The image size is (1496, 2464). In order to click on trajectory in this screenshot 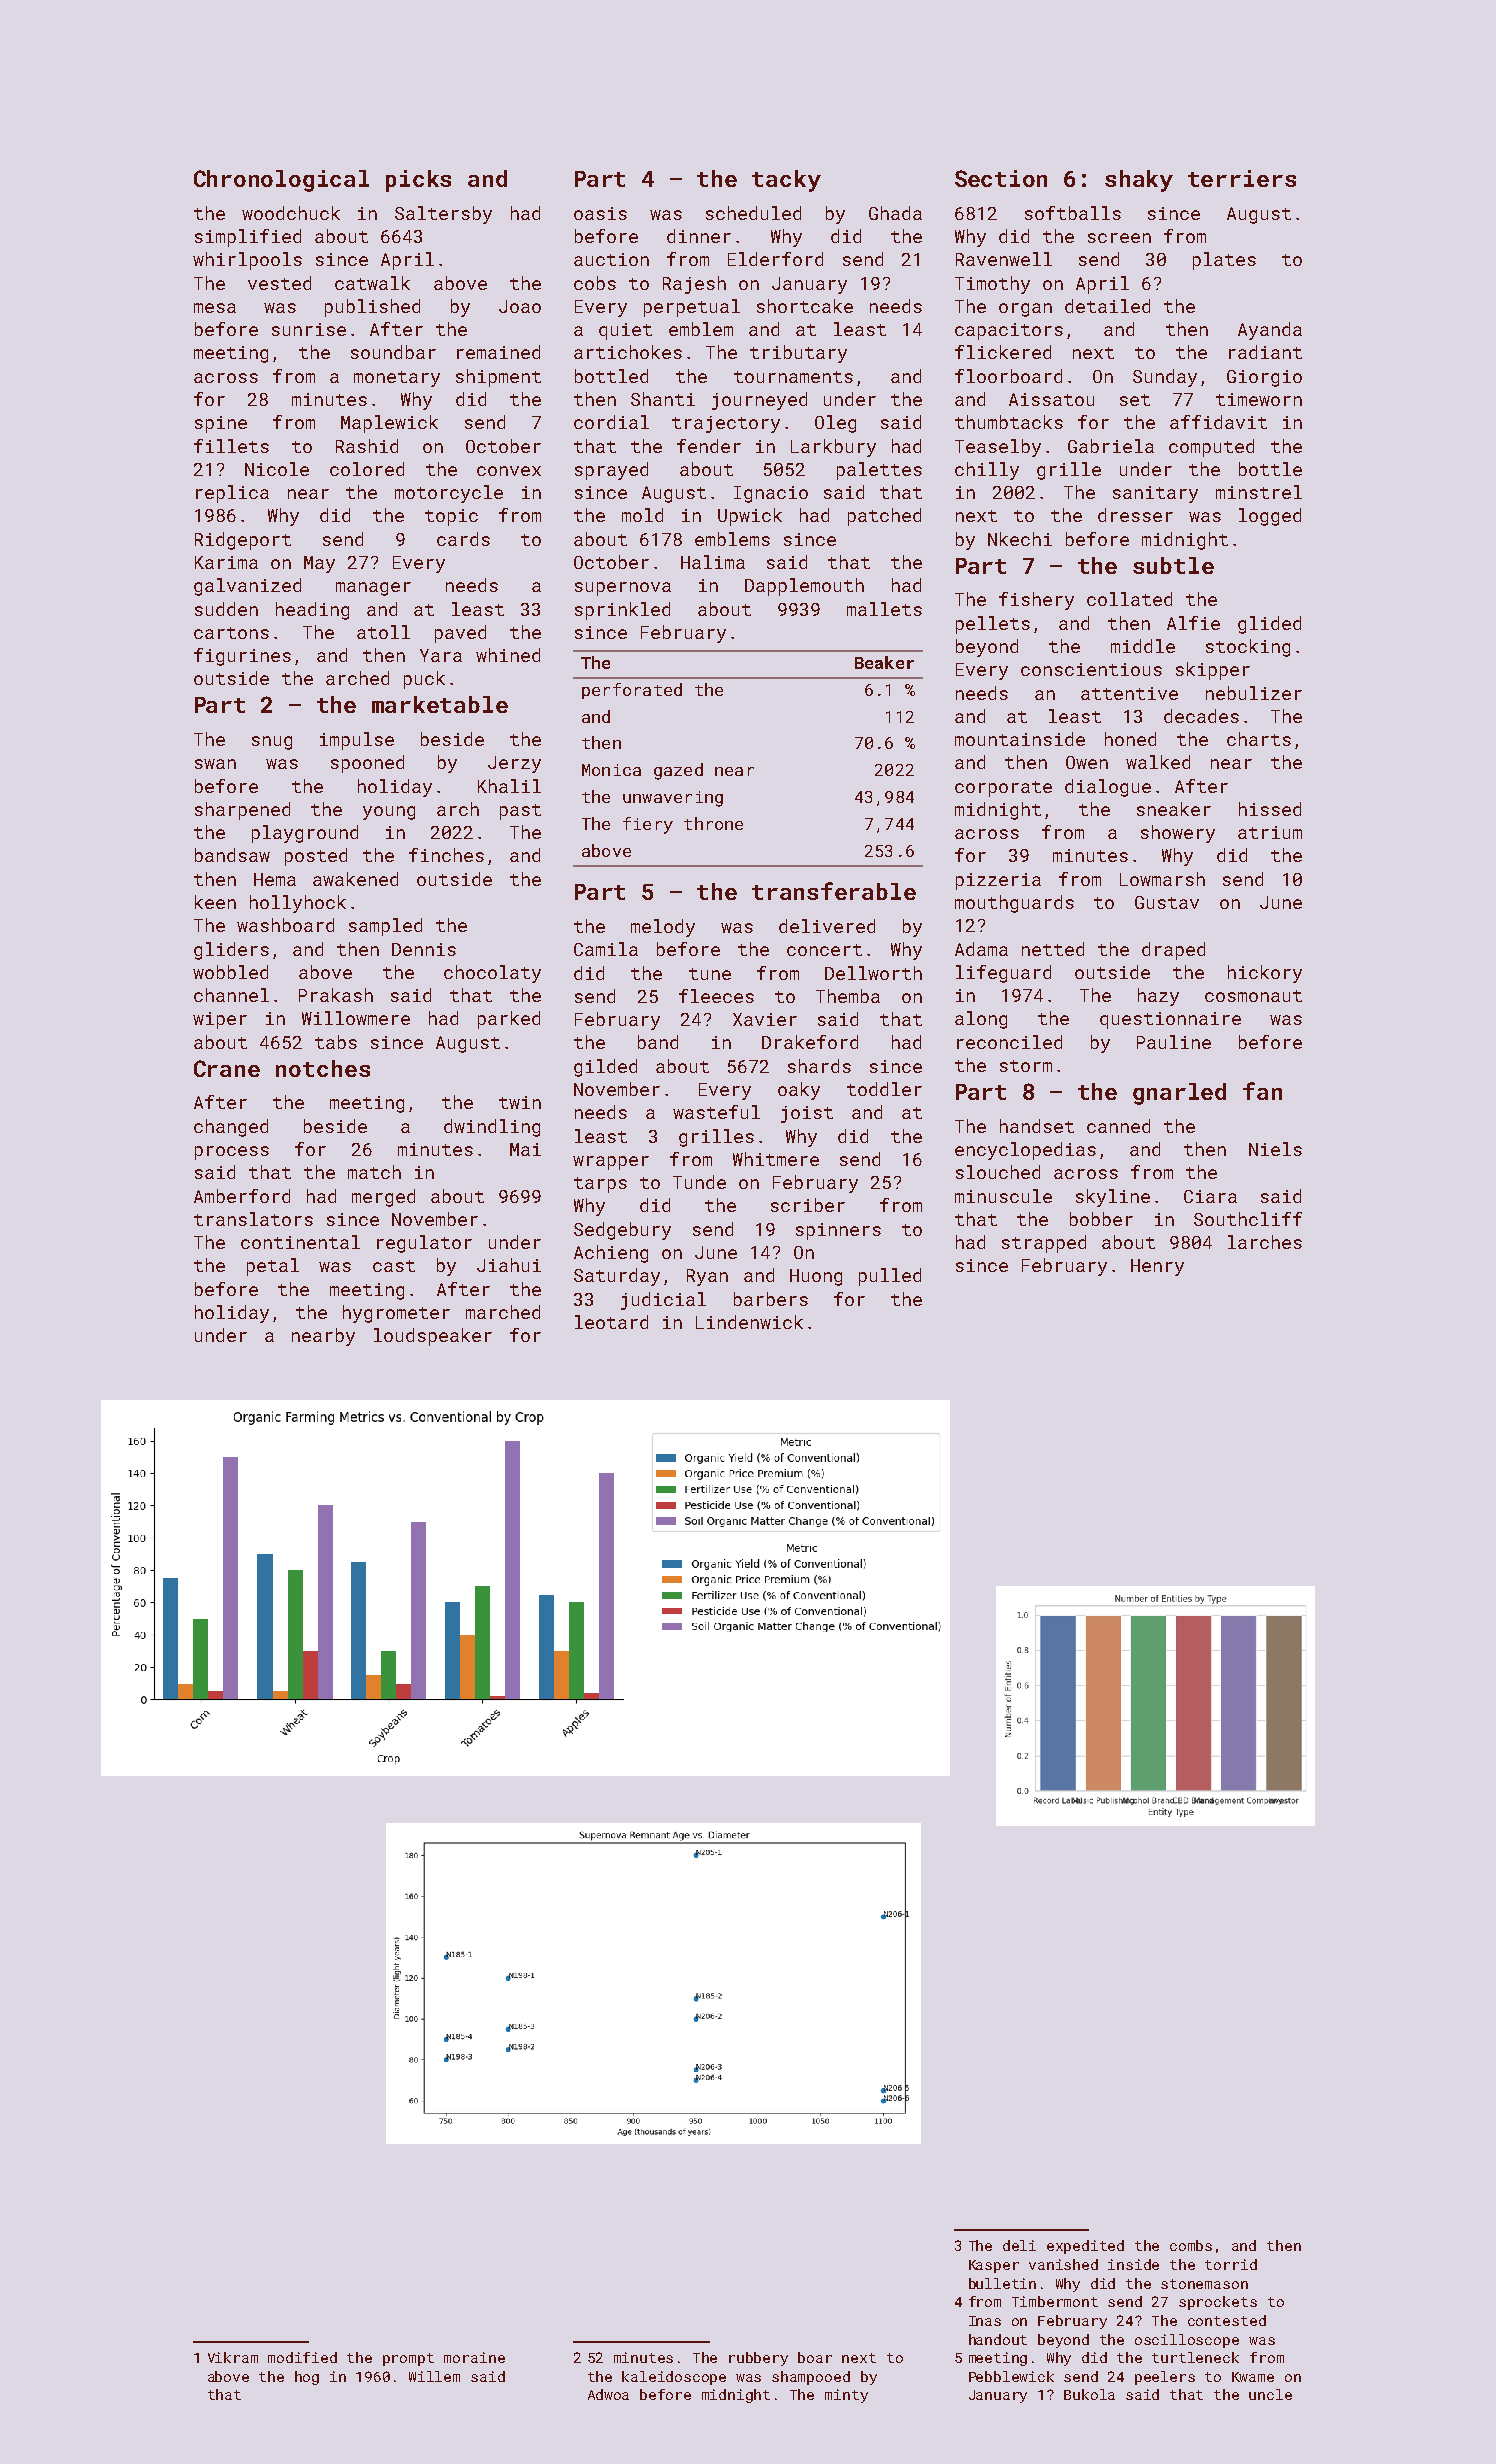, I will do `click(726, 424)`.
